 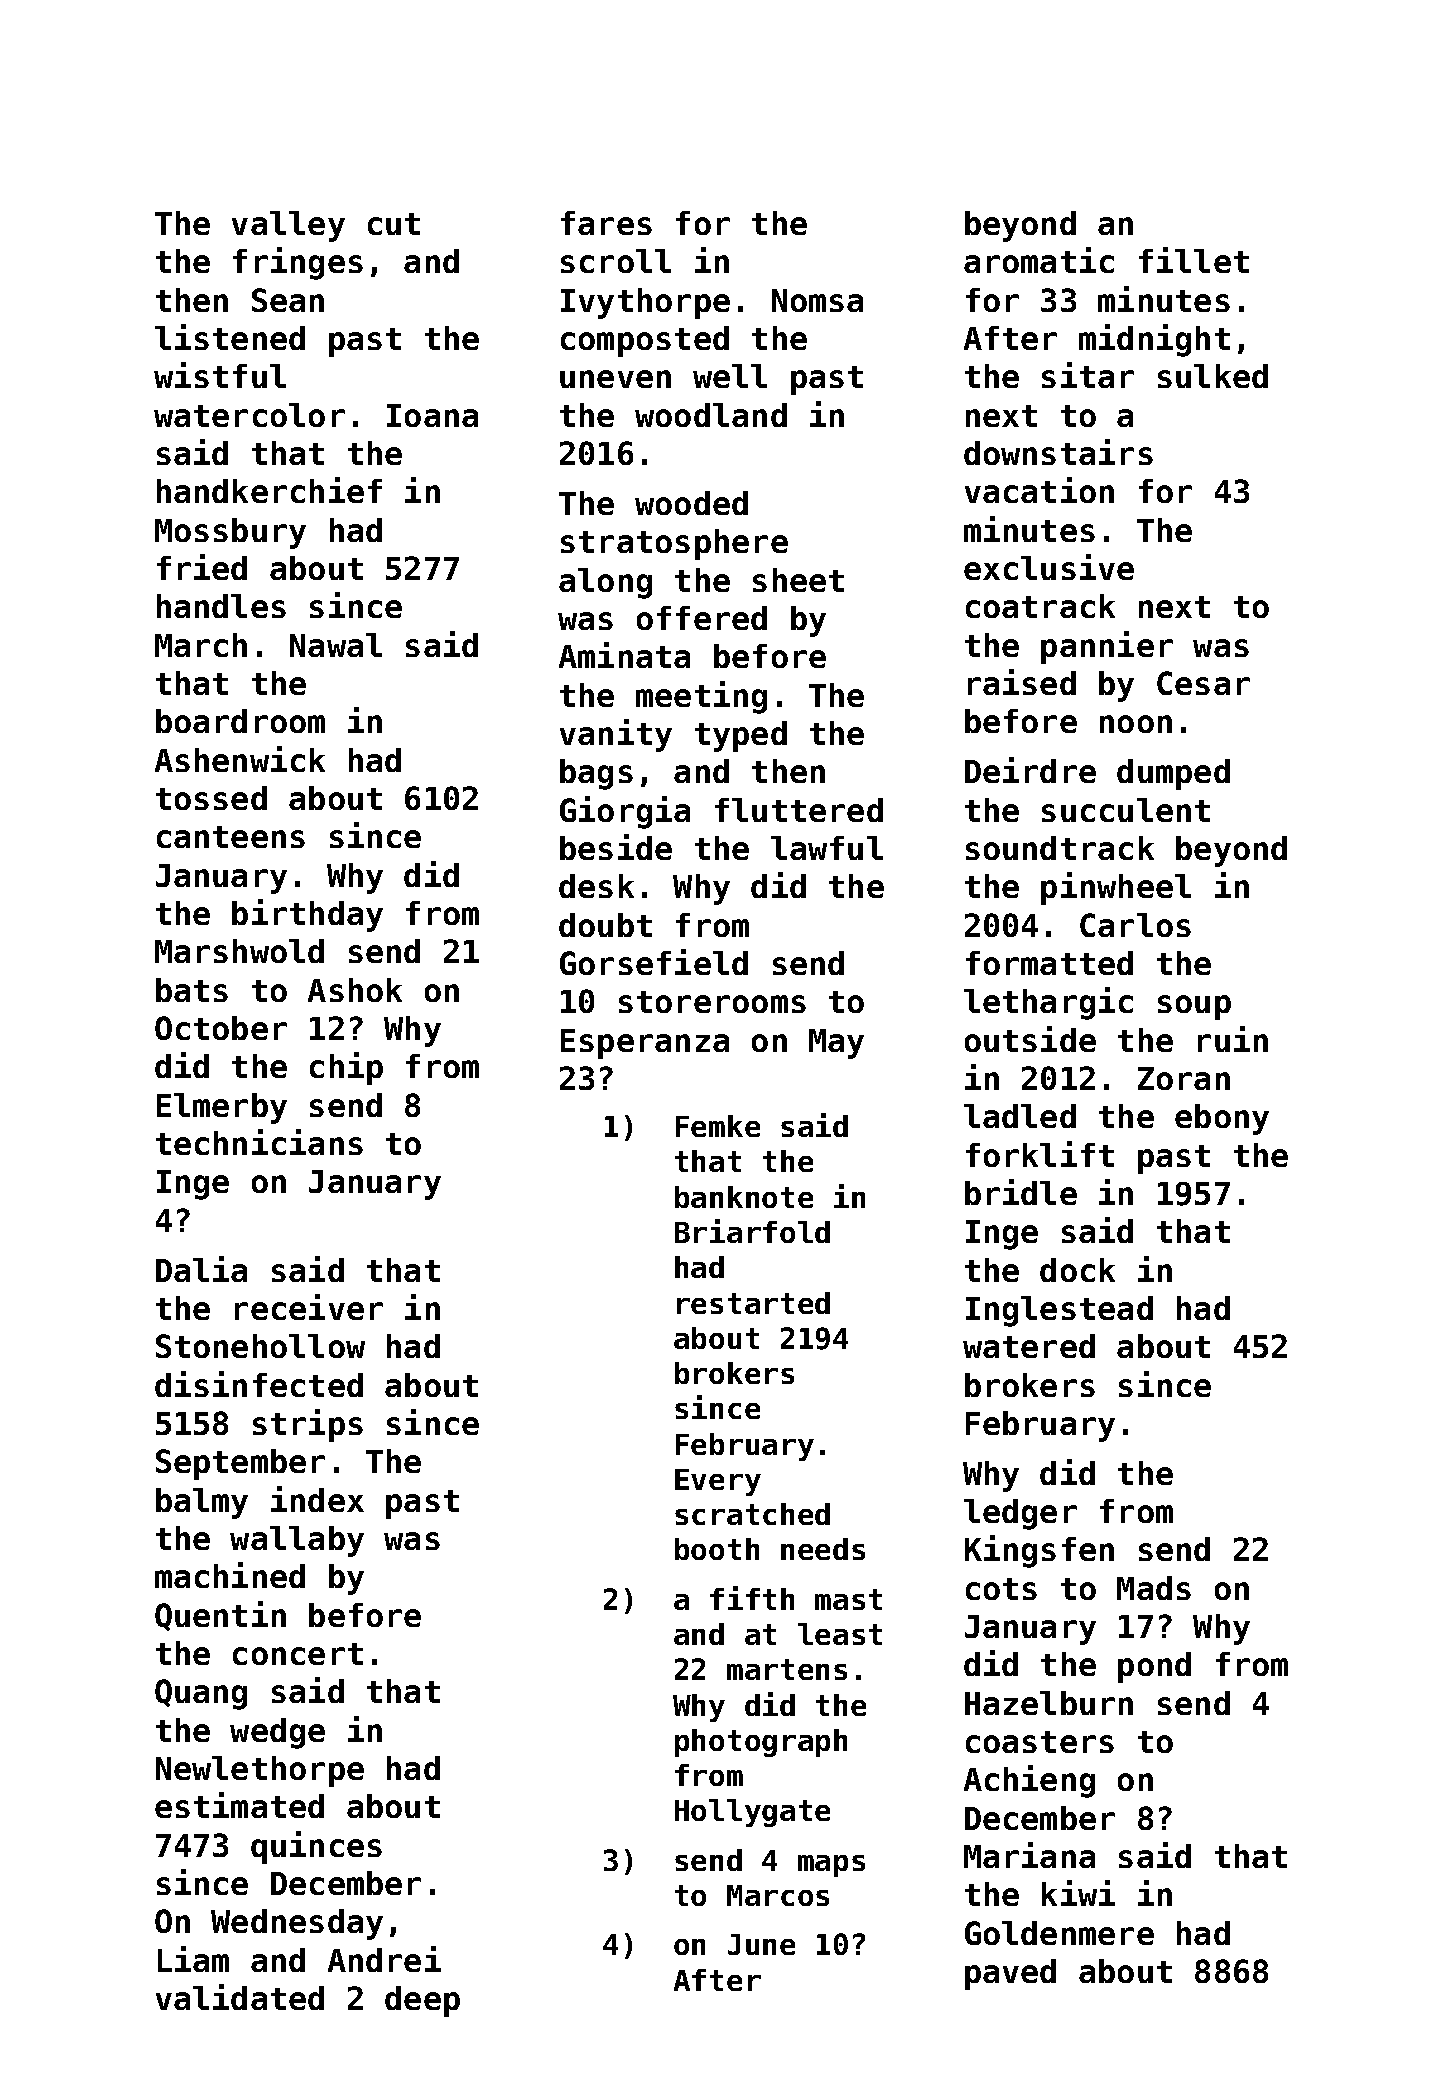 I want to click on Dalia, so click(x=201, y=1269).
